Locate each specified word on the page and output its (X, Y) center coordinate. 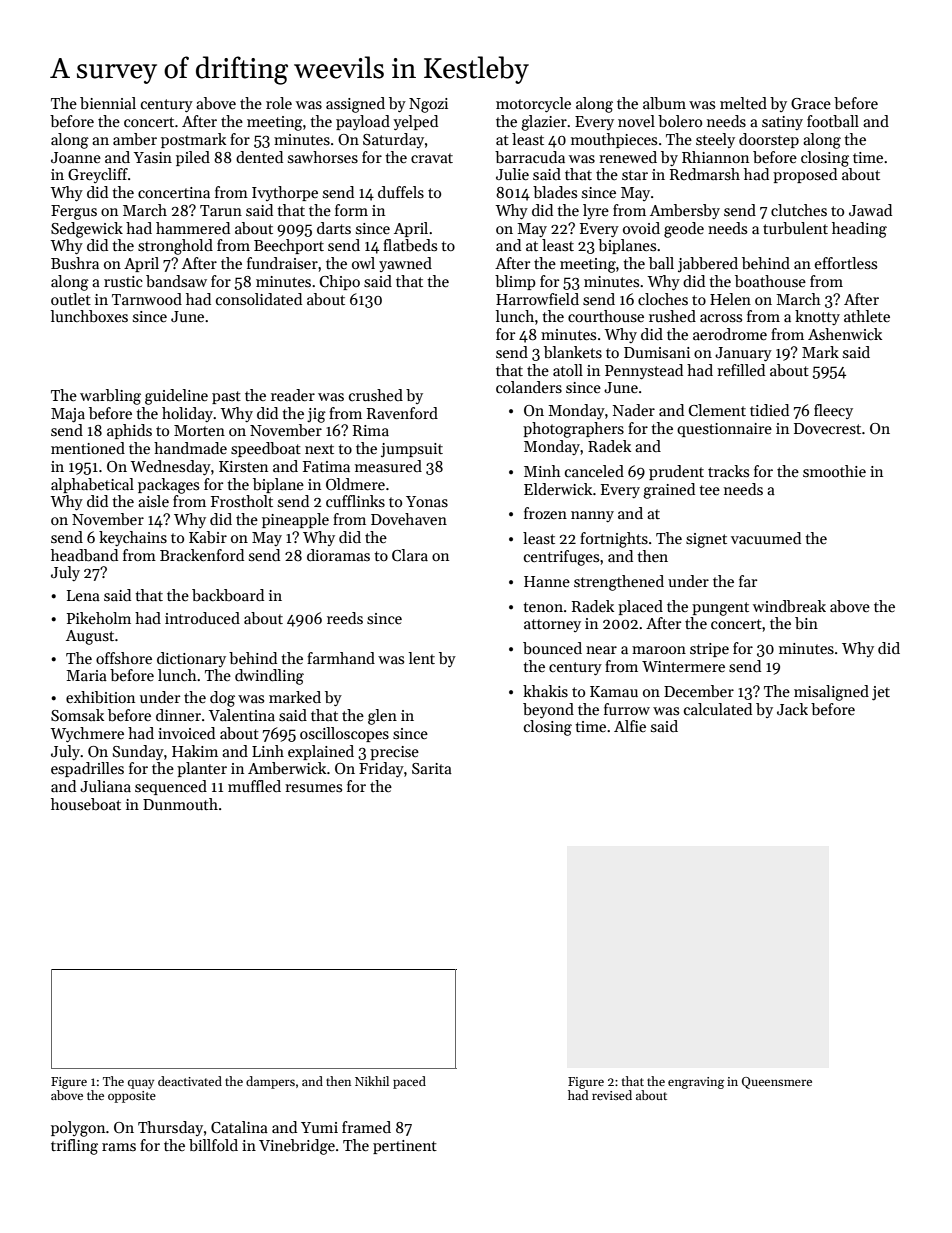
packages (168, 486)
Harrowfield (537, 299)
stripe (709, 650)
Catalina (239, 1127)
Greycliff (98, 175)
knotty (817, 317)
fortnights (614, 540)
